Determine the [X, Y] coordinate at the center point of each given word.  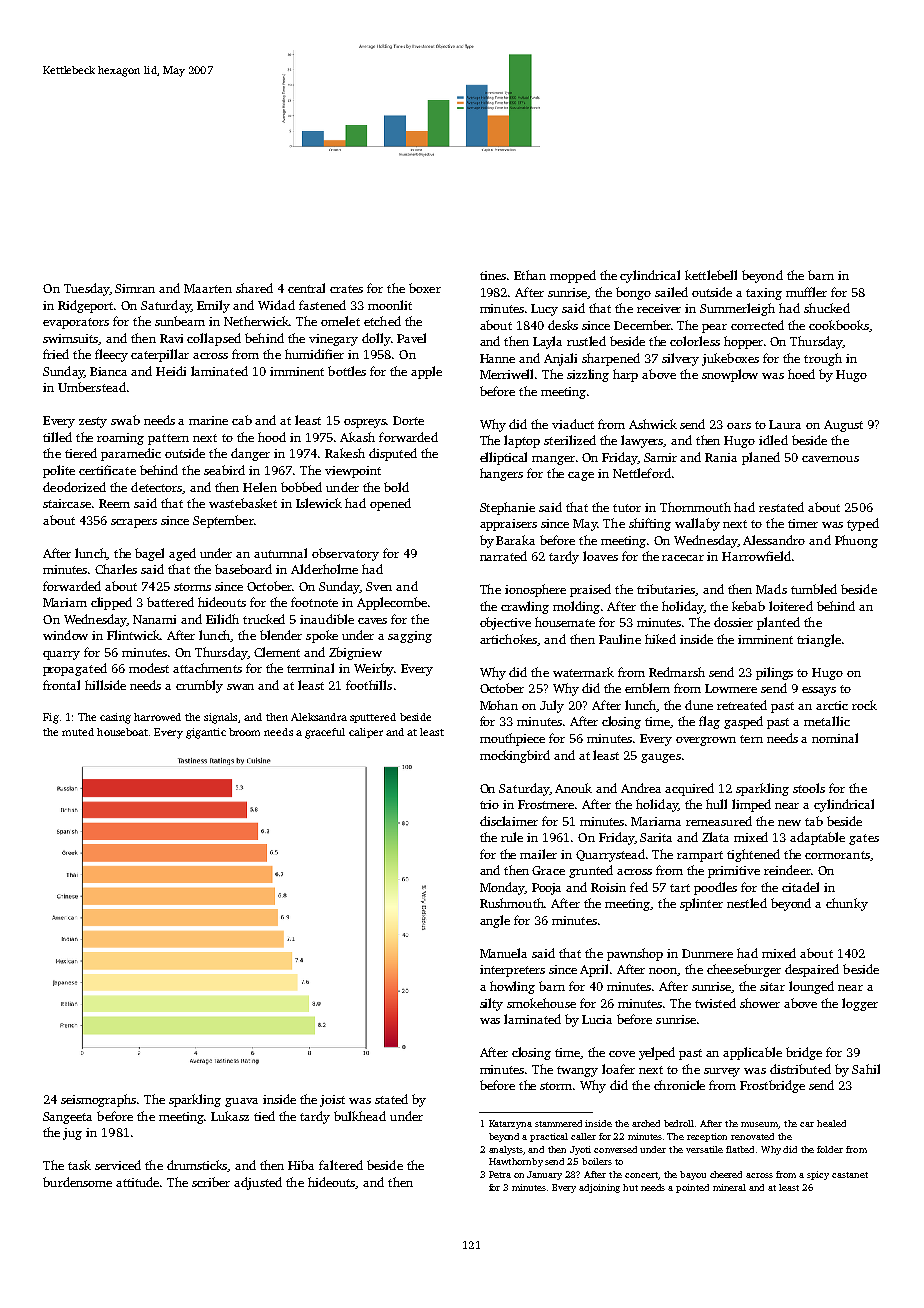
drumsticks [197, 1166]
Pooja [546, 889]
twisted [715, 1003]
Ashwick [653, 424]
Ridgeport [85, 306]
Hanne [497, 358]
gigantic [206, 733]
